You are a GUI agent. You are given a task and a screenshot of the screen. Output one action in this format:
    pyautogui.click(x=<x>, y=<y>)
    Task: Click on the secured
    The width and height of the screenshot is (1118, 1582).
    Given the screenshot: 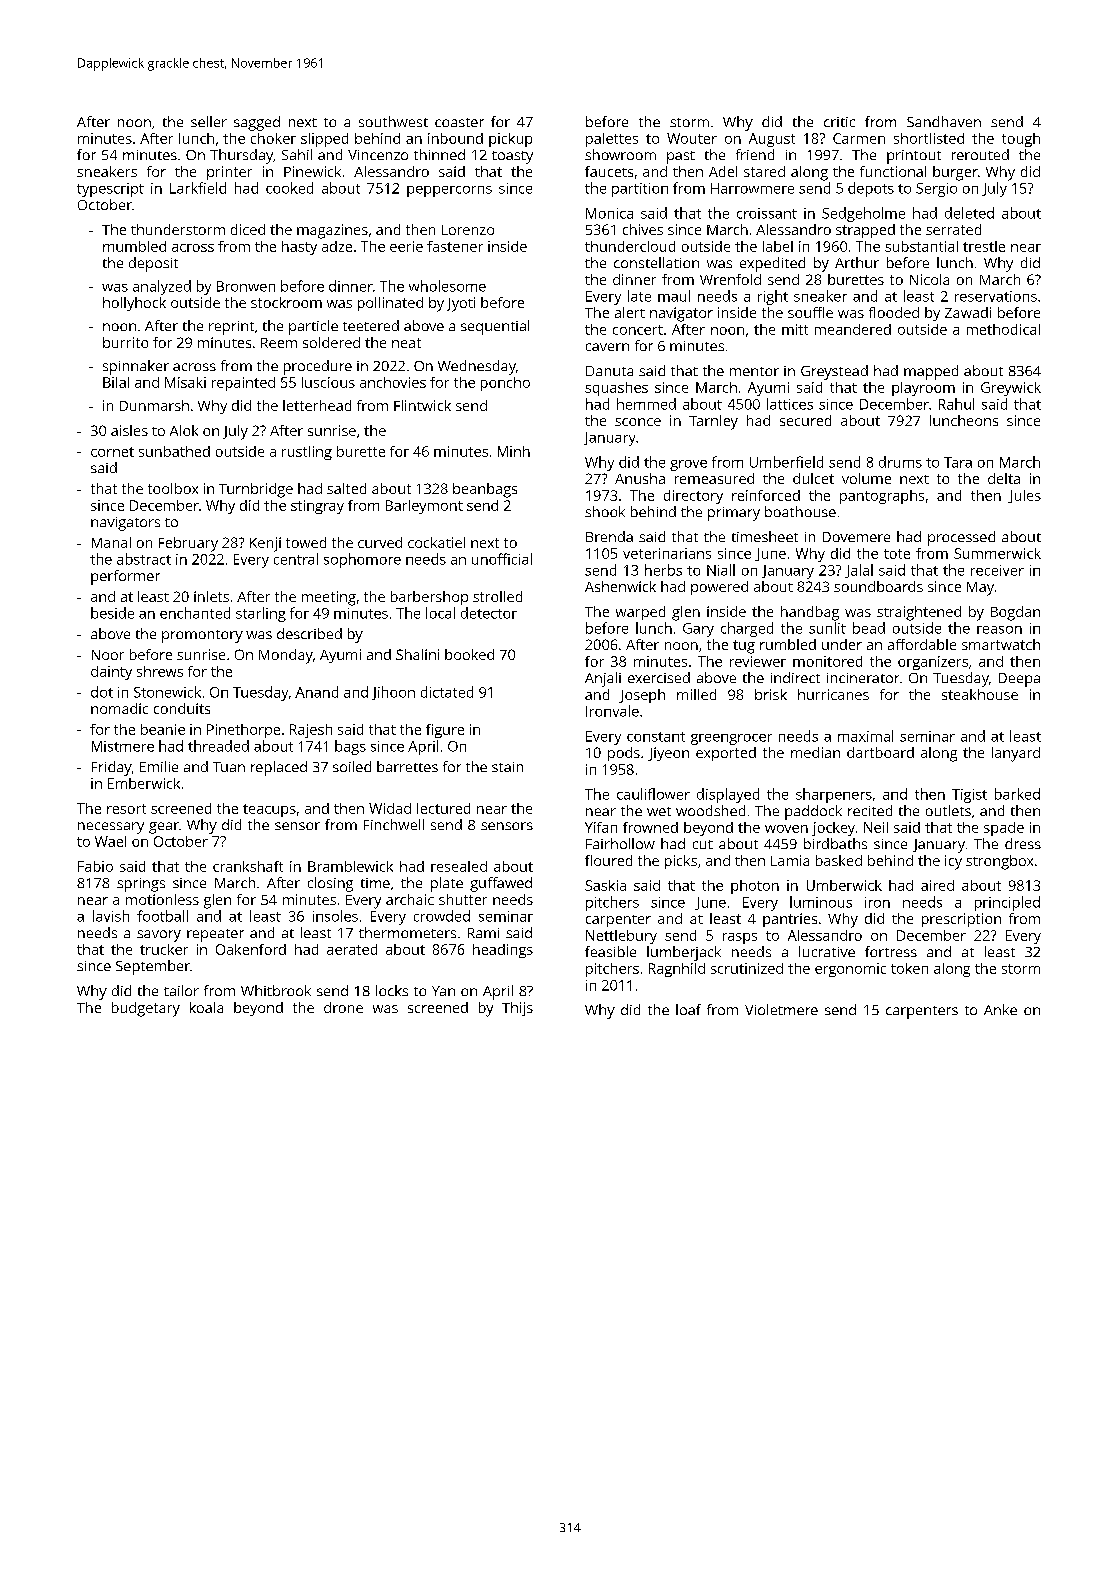 What is the action you would take?
    pyautogui.click(x=805, y=420)
